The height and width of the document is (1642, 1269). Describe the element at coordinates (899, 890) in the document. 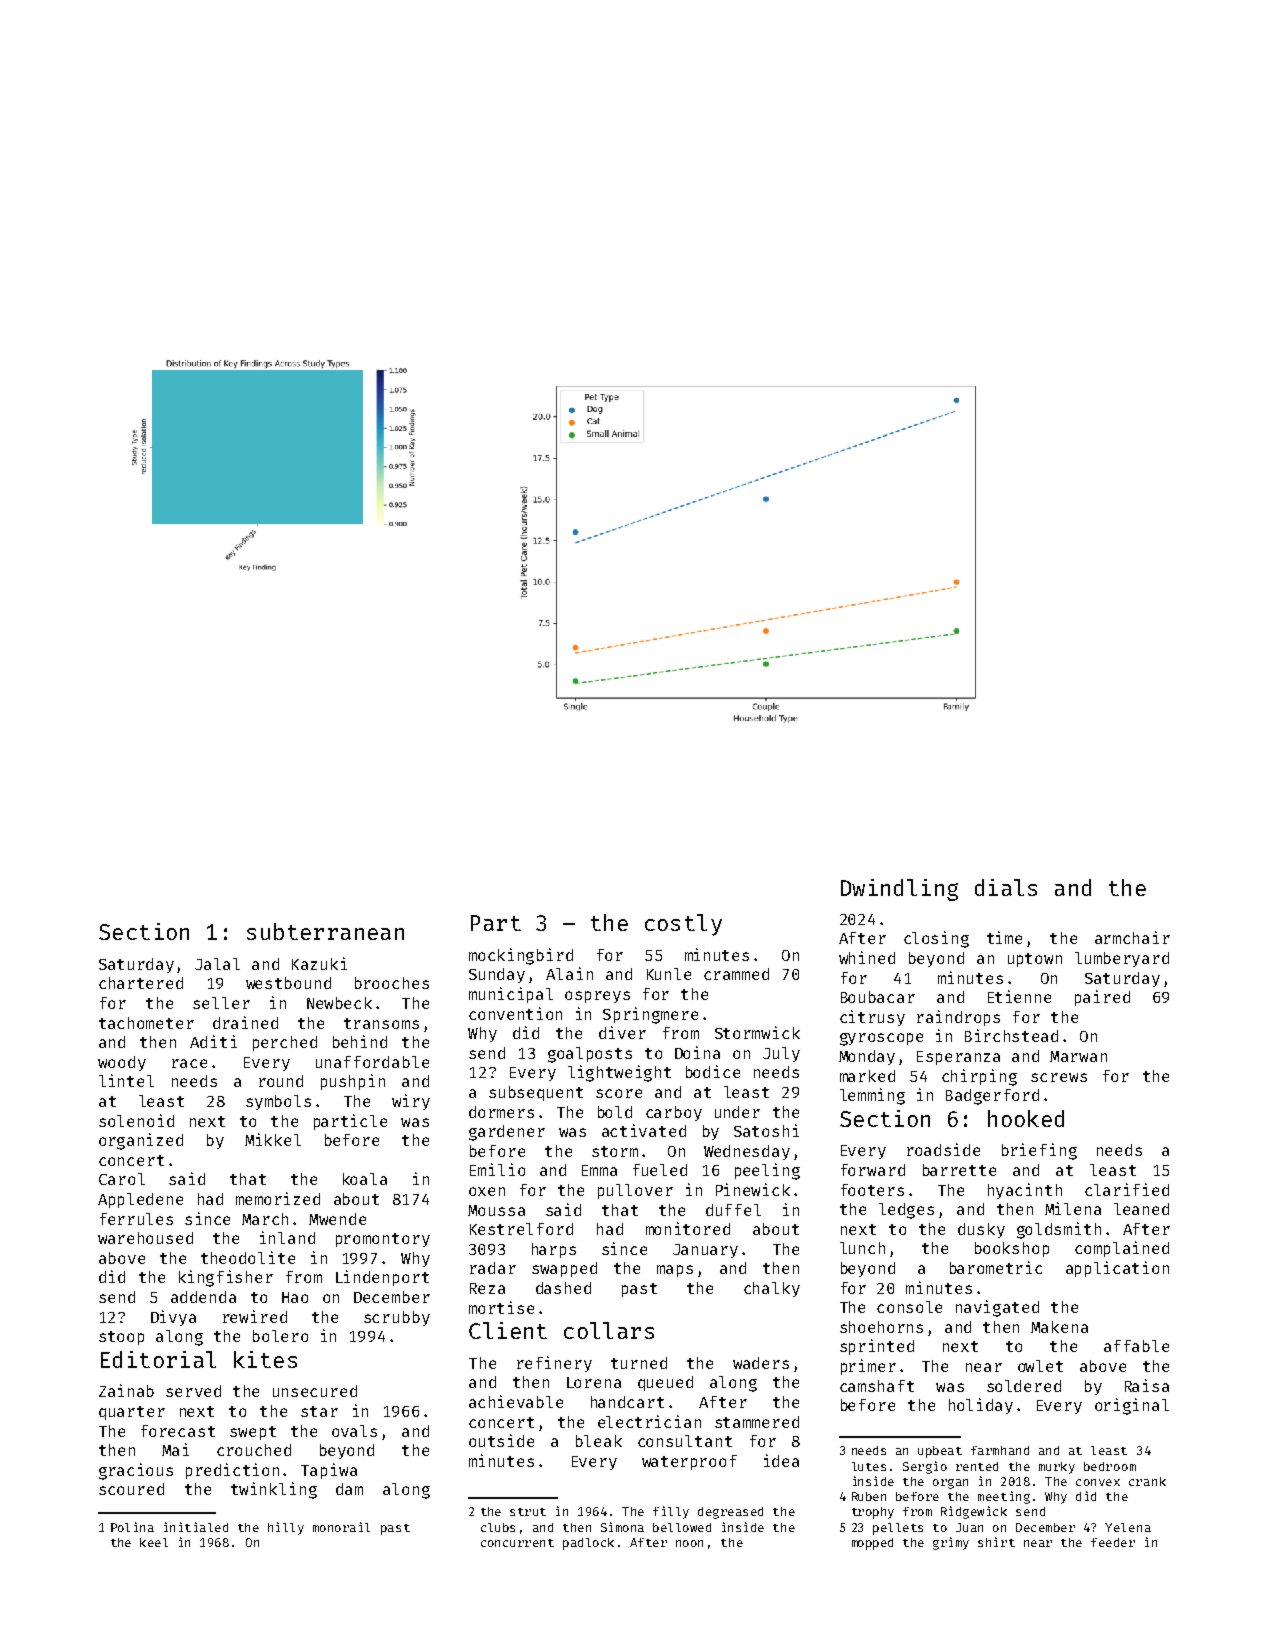

I see `Dwindling` at that location.
